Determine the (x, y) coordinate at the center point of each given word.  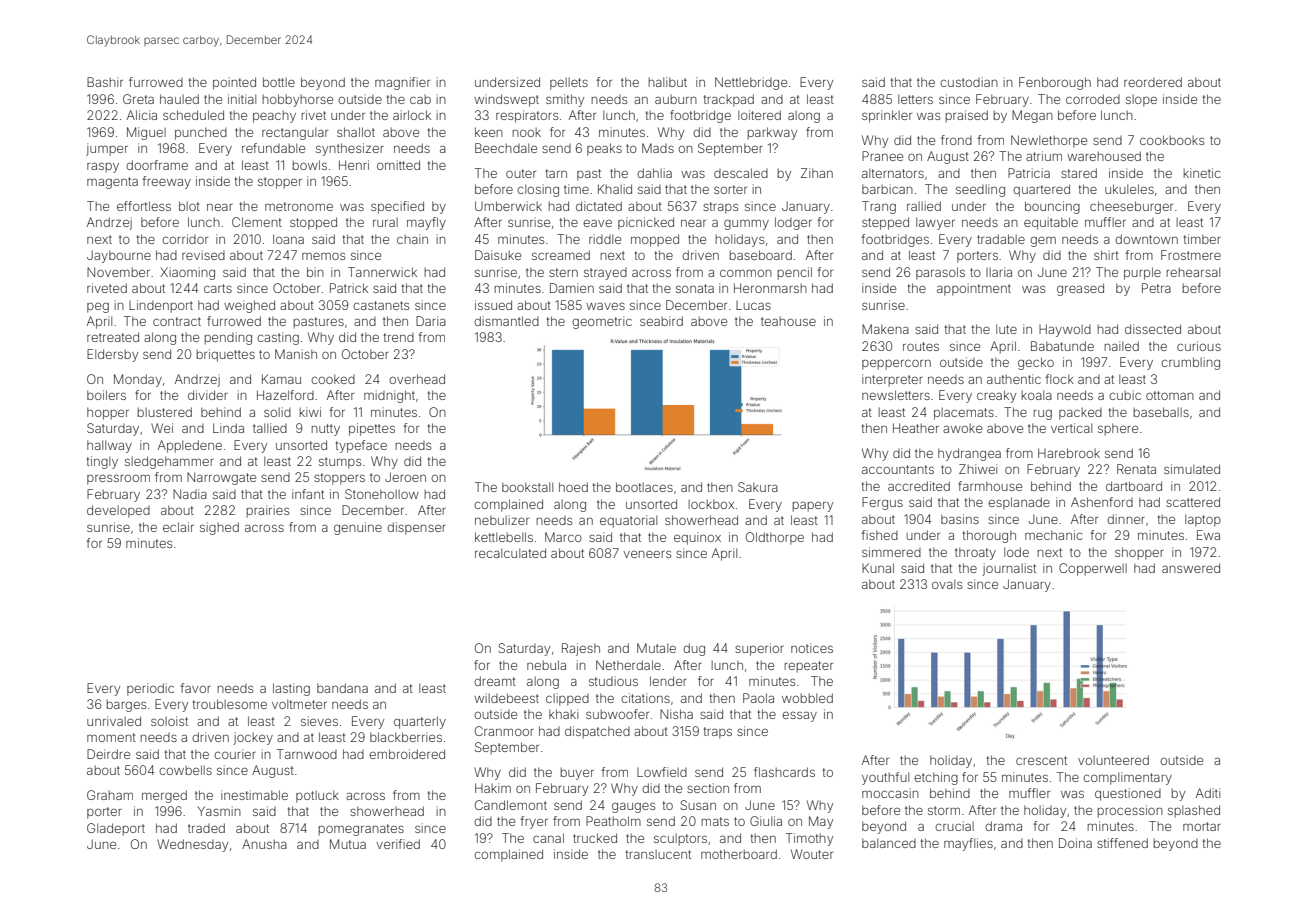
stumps (340, 463)
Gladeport (116, 829)
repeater (809, 667)
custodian (969, 82)
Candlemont (511, 805)
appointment (974, 289)
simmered (891, 552)
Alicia (142, 115)
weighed (249, 306)
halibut (668, 82)
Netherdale (628, 665)
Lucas (753, 305)
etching (936, 778)
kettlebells (504, 537)
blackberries (406, 737)
